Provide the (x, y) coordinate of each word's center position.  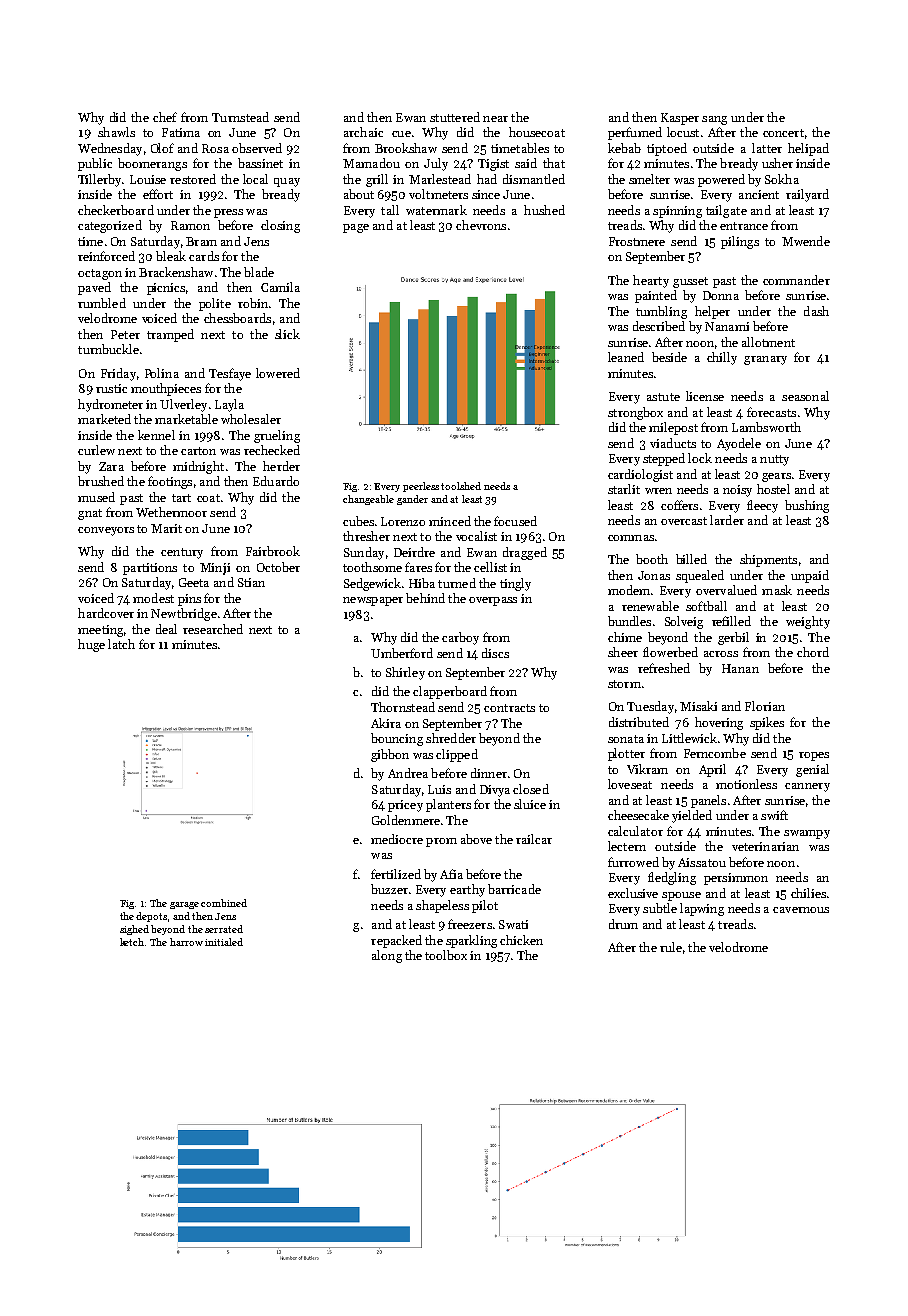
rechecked (272, 450)
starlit (624, 489)
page (356, 228)
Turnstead (240, 117)
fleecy (762, 506)
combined (224, 903)
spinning (677, 212)
